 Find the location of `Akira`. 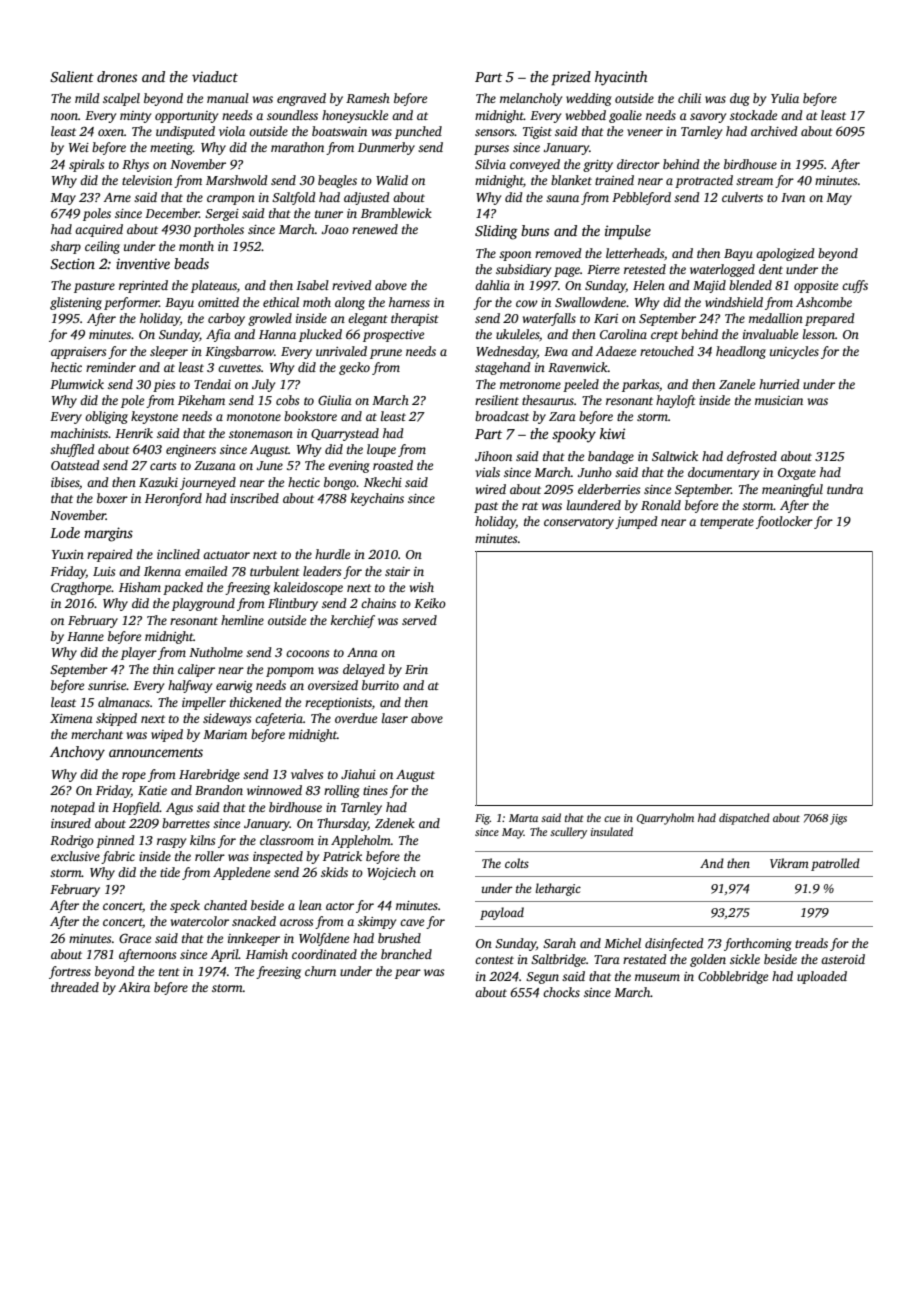

Akira is located at coordinates (134, 987).
